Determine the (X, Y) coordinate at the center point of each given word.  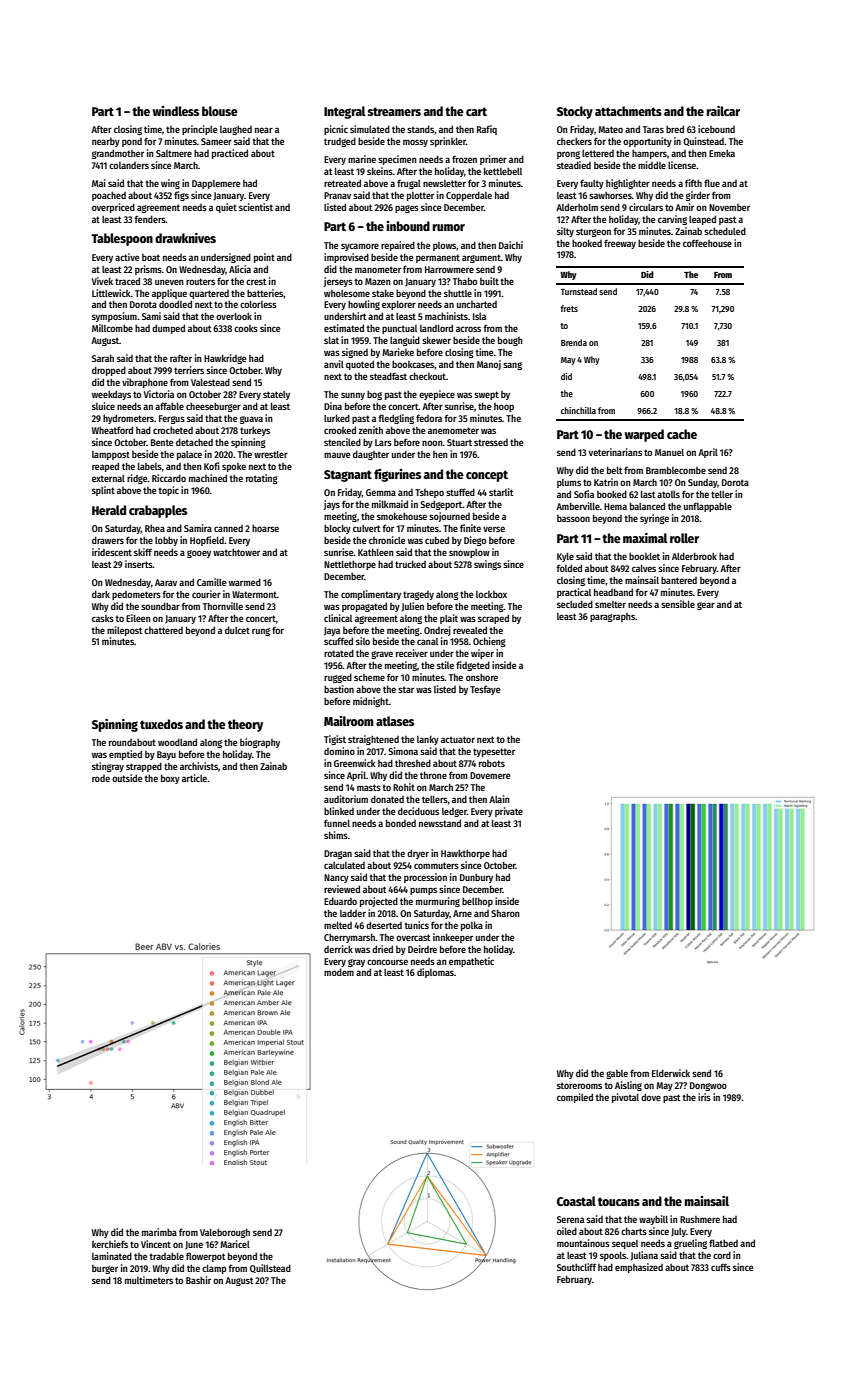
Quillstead (270, 1268)
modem (339, 972)
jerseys (338, 282)
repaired (398, 246)
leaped (702, 220)
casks (103, 618)
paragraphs (612, 617)
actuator (458, 739)
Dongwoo (708, 1086)
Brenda (574, 342)
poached (109, 196)
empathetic (471, 962)
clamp (214, 1269)
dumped (168, 329)
